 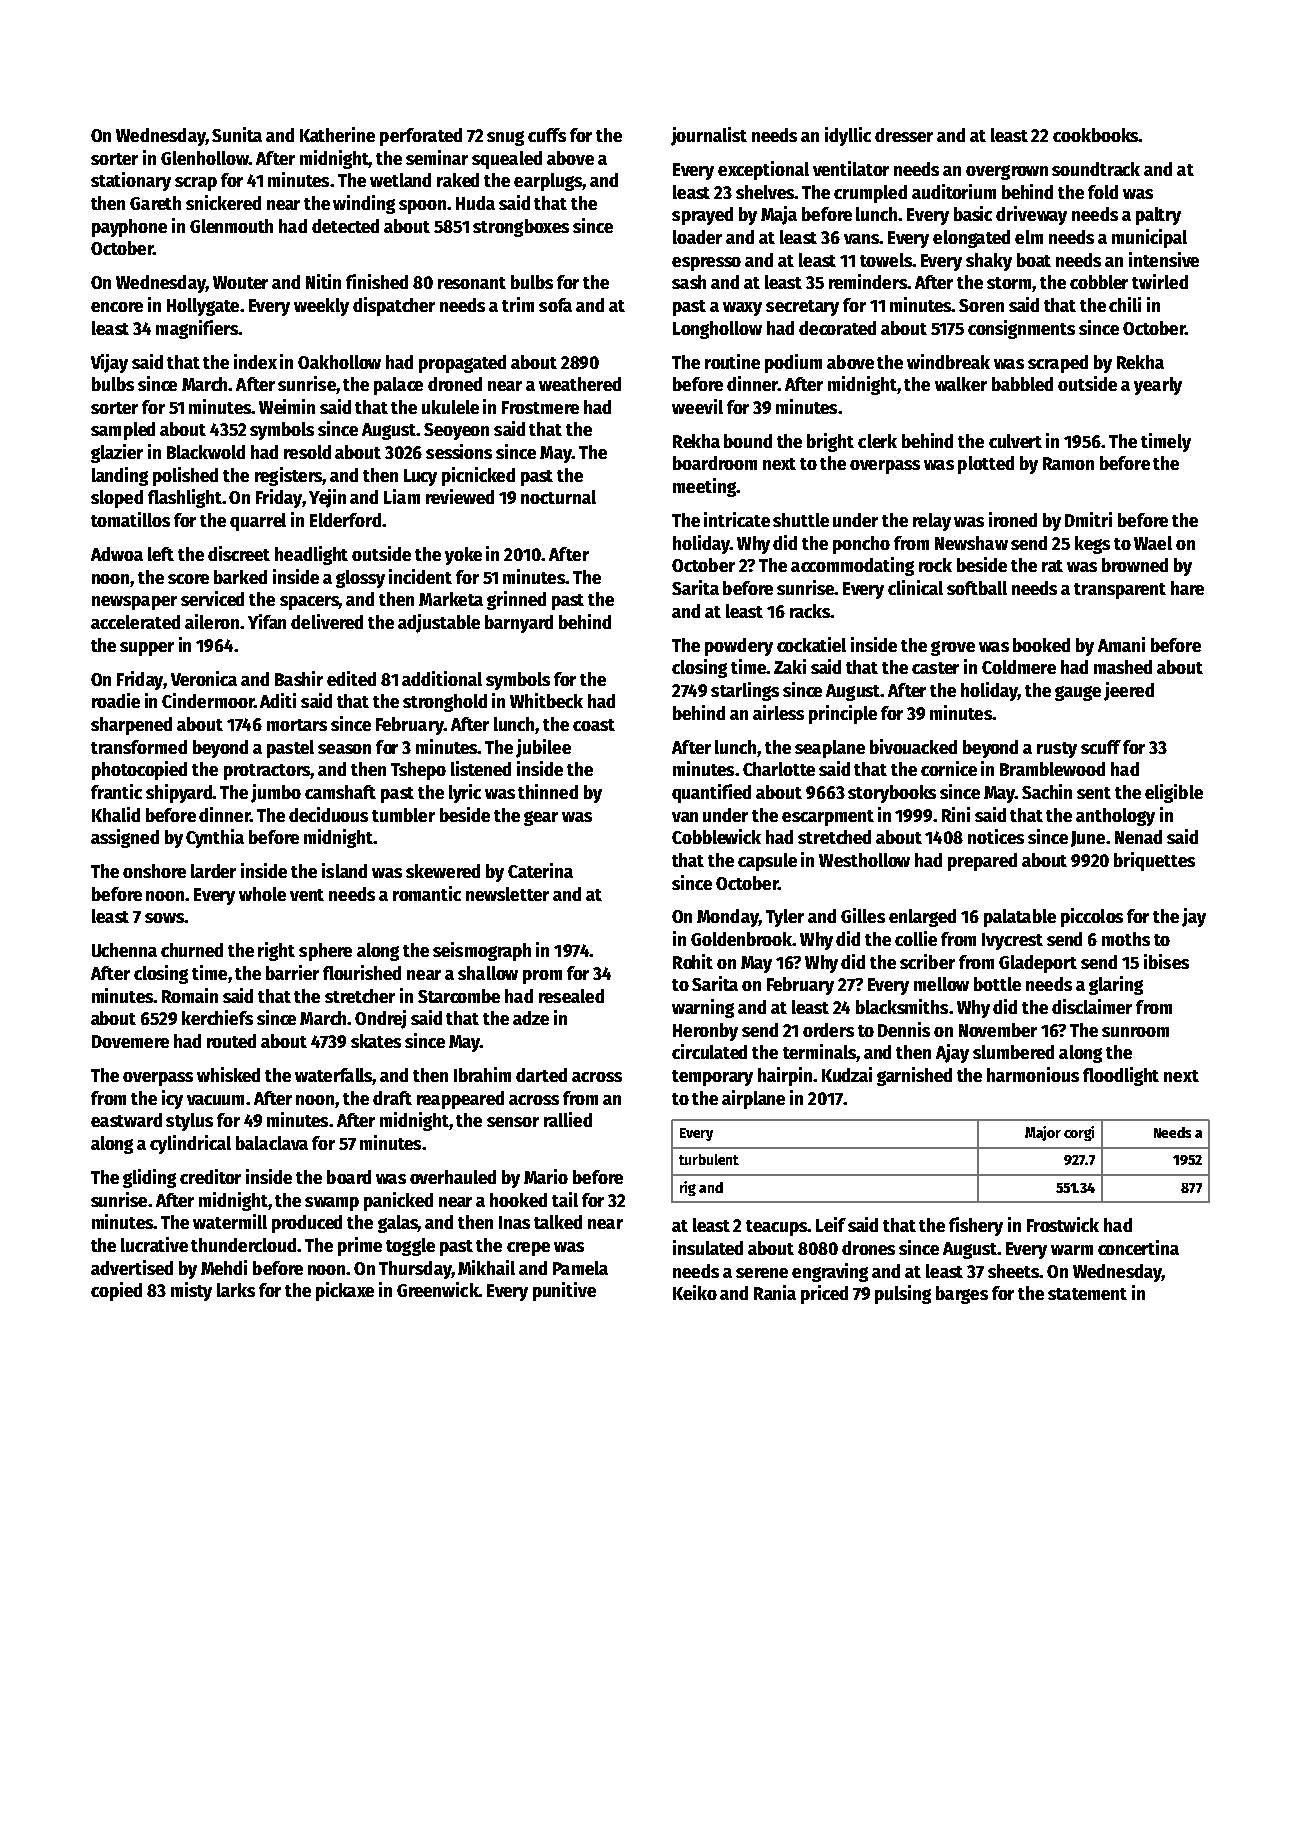 I want to click on fold, so click(x=1103, y=192).
